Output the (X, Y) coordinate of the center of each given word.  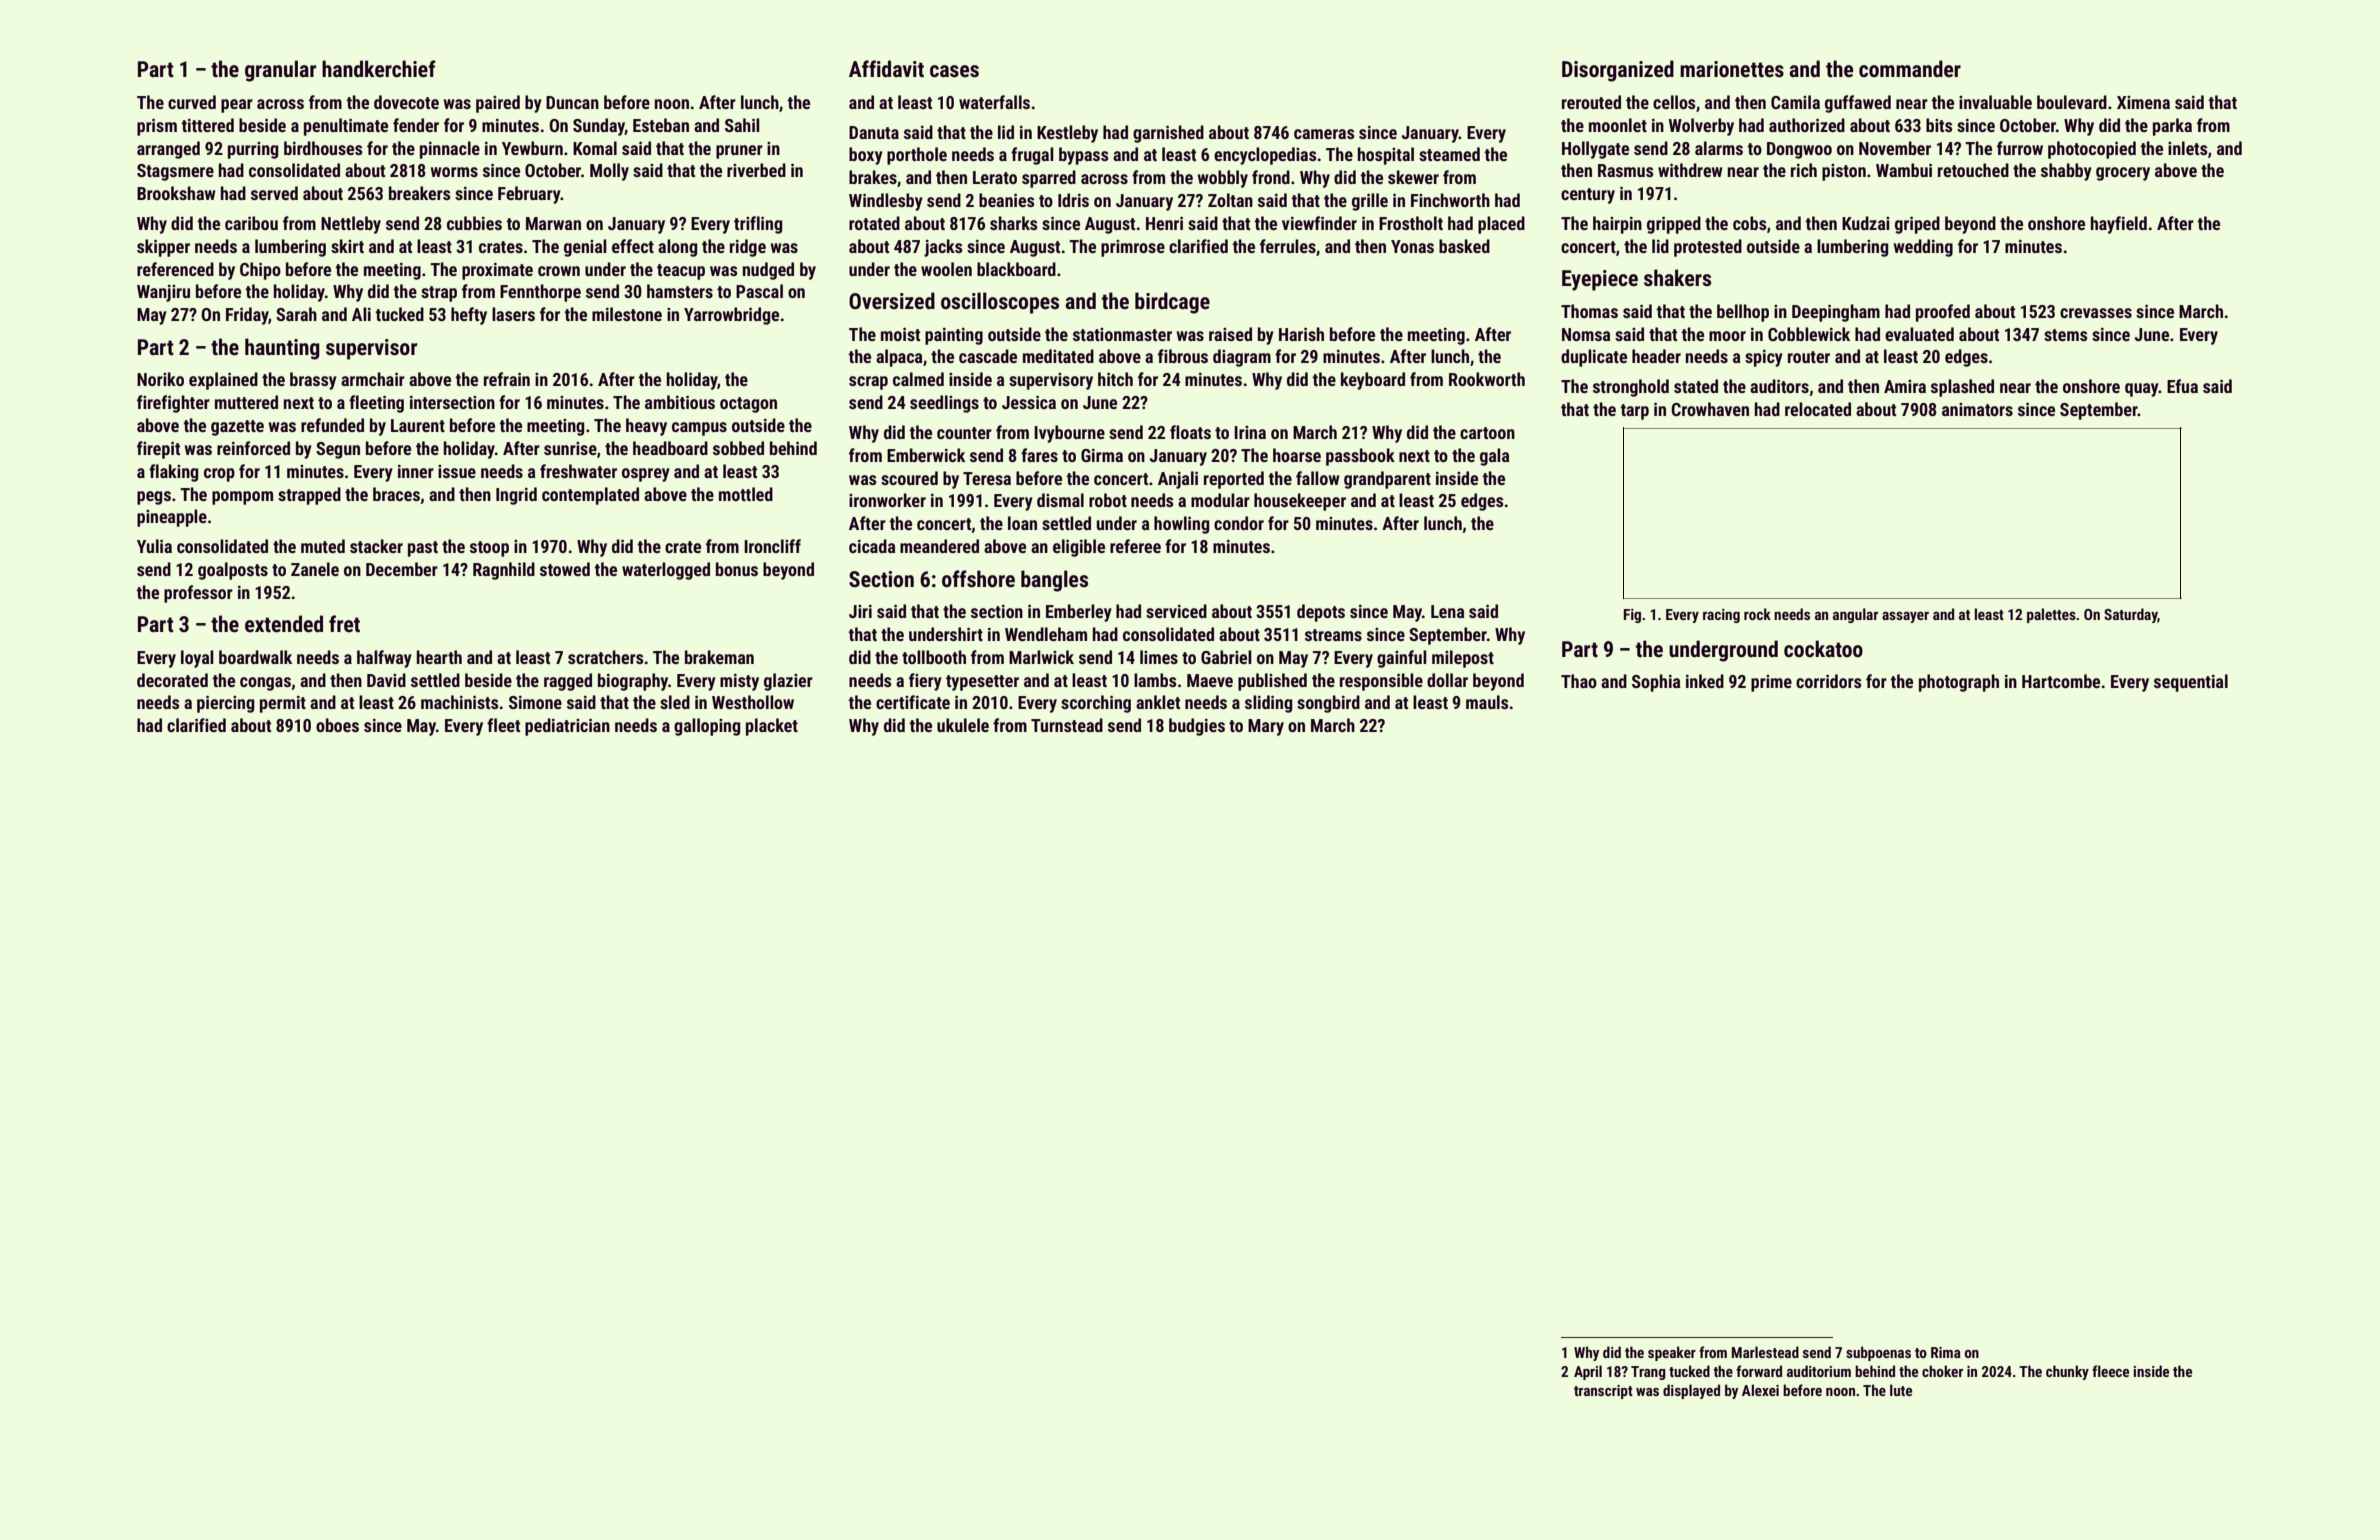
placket (772, 727)
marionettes (1732, 69)
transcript (1603, 1392)
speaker (1672, 1353)
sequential (2191, 683)
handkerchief (379, 69)
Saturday (2131, 615)
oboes (337, 725)
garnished (1168, 134)
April (1588, 1372)
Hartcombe (2061, 681)
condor (1239, 523)
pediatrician (567, 727)
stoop (489, 549)
